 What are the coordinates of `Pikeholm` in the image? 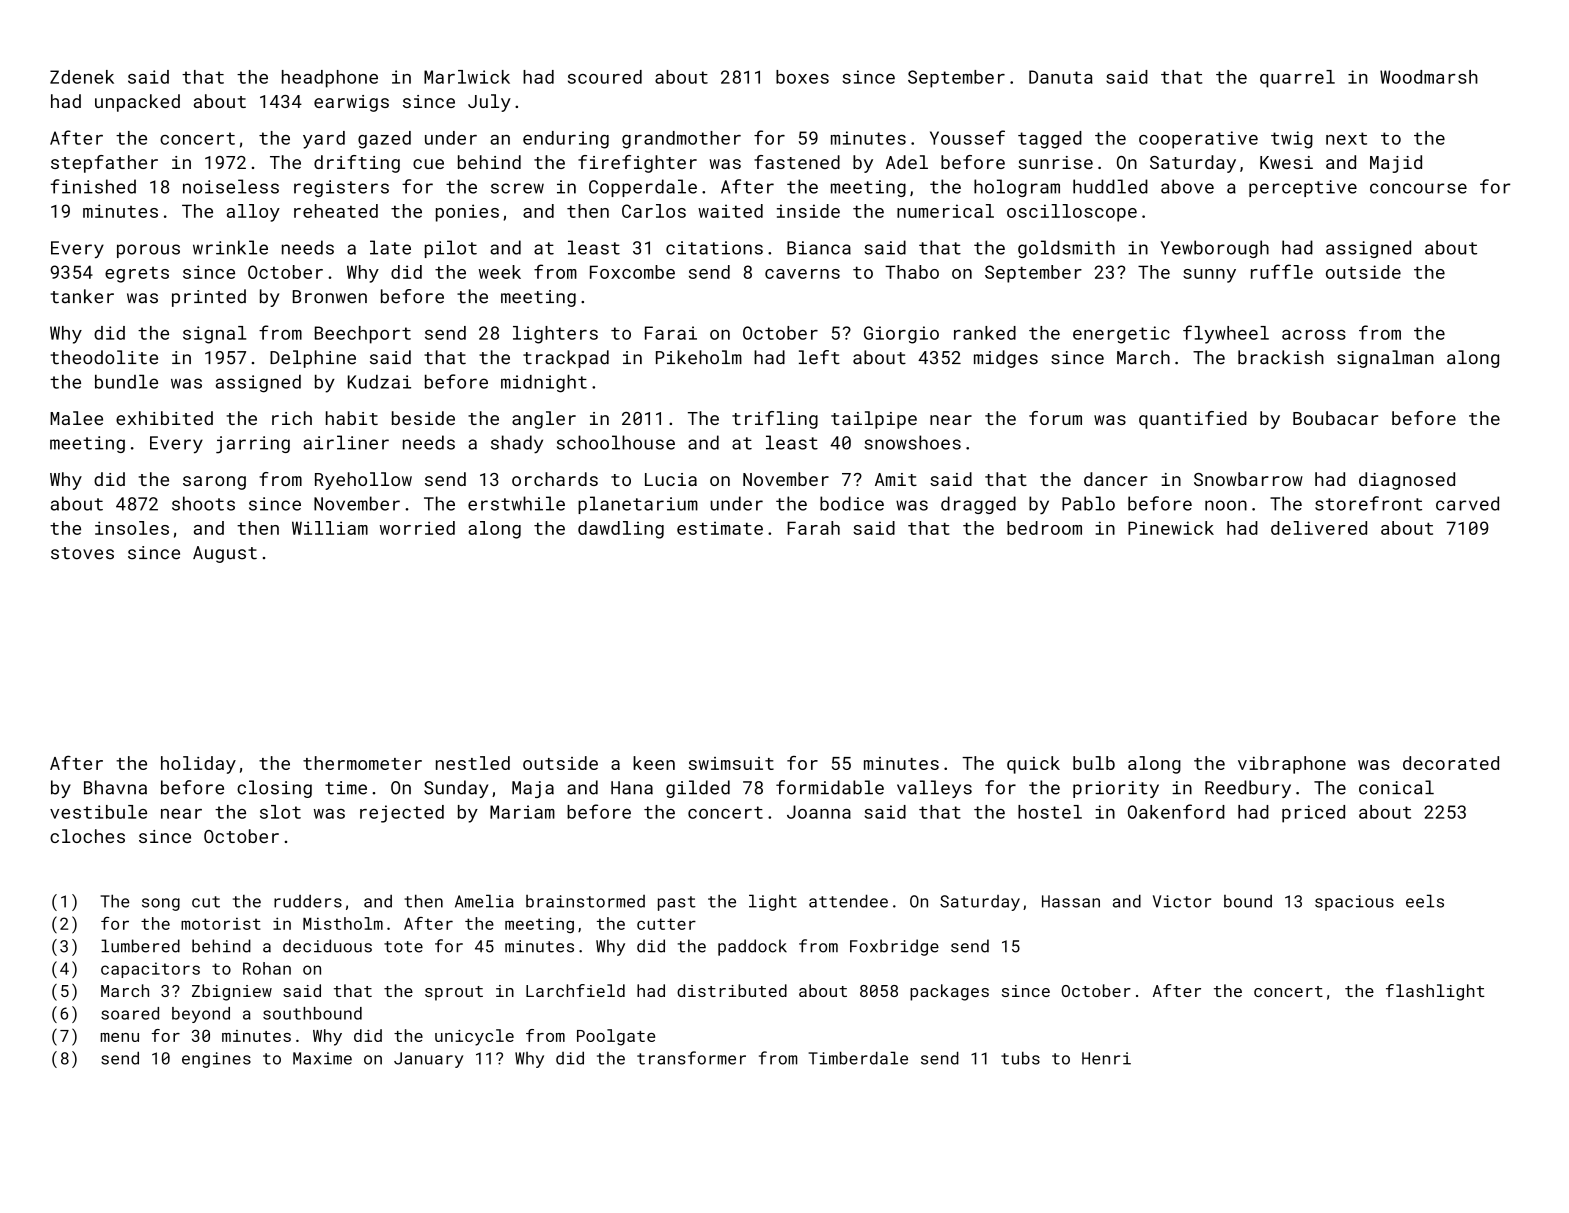 It's located at (699, 357).
